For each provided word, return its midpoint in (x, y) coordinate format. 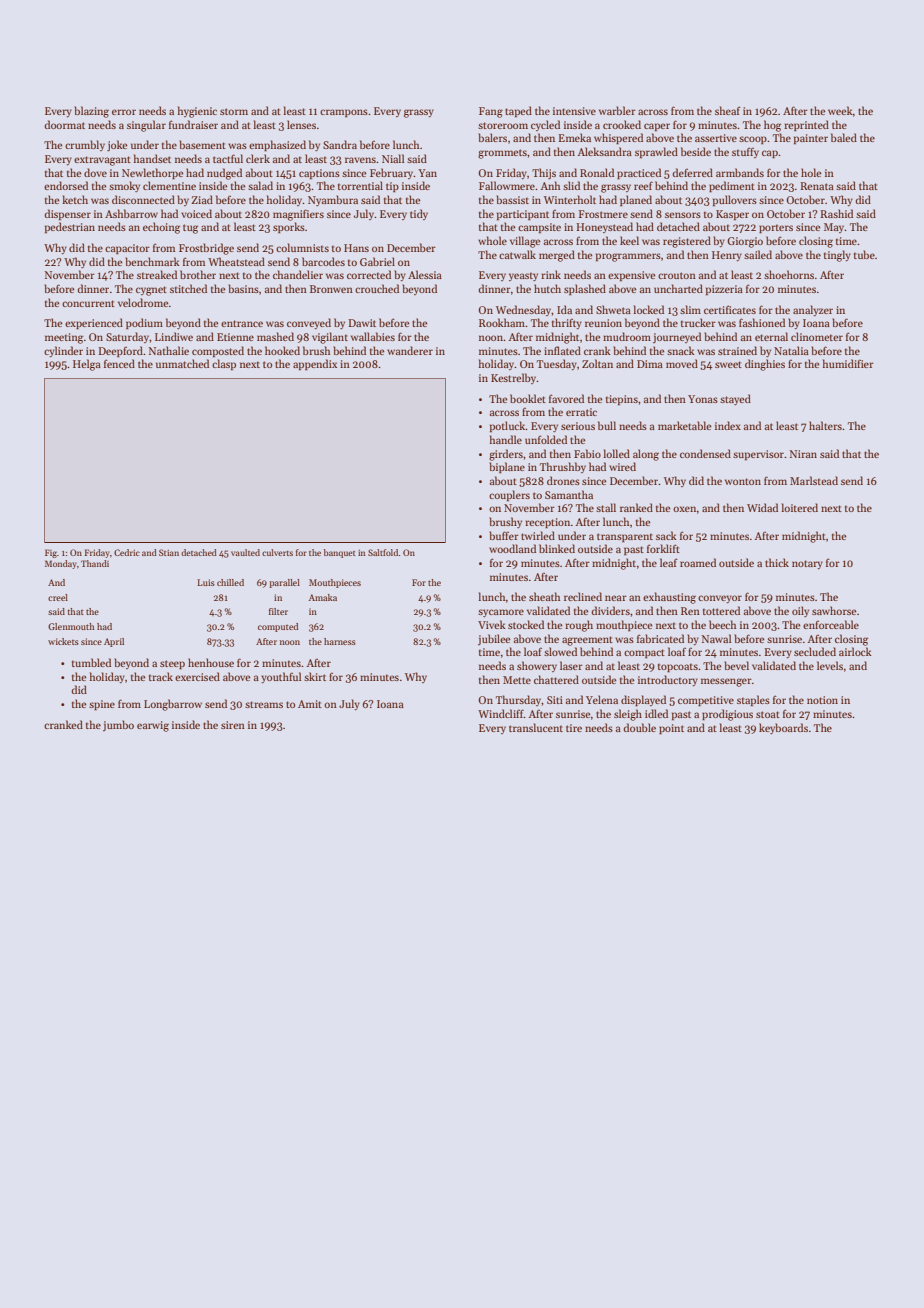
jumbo (118, 725)
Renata (817, 186)
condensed (705, 453)
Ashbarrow (131, 213)
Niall (393, 158)
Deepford (120, 351)
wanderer (410, 350)
